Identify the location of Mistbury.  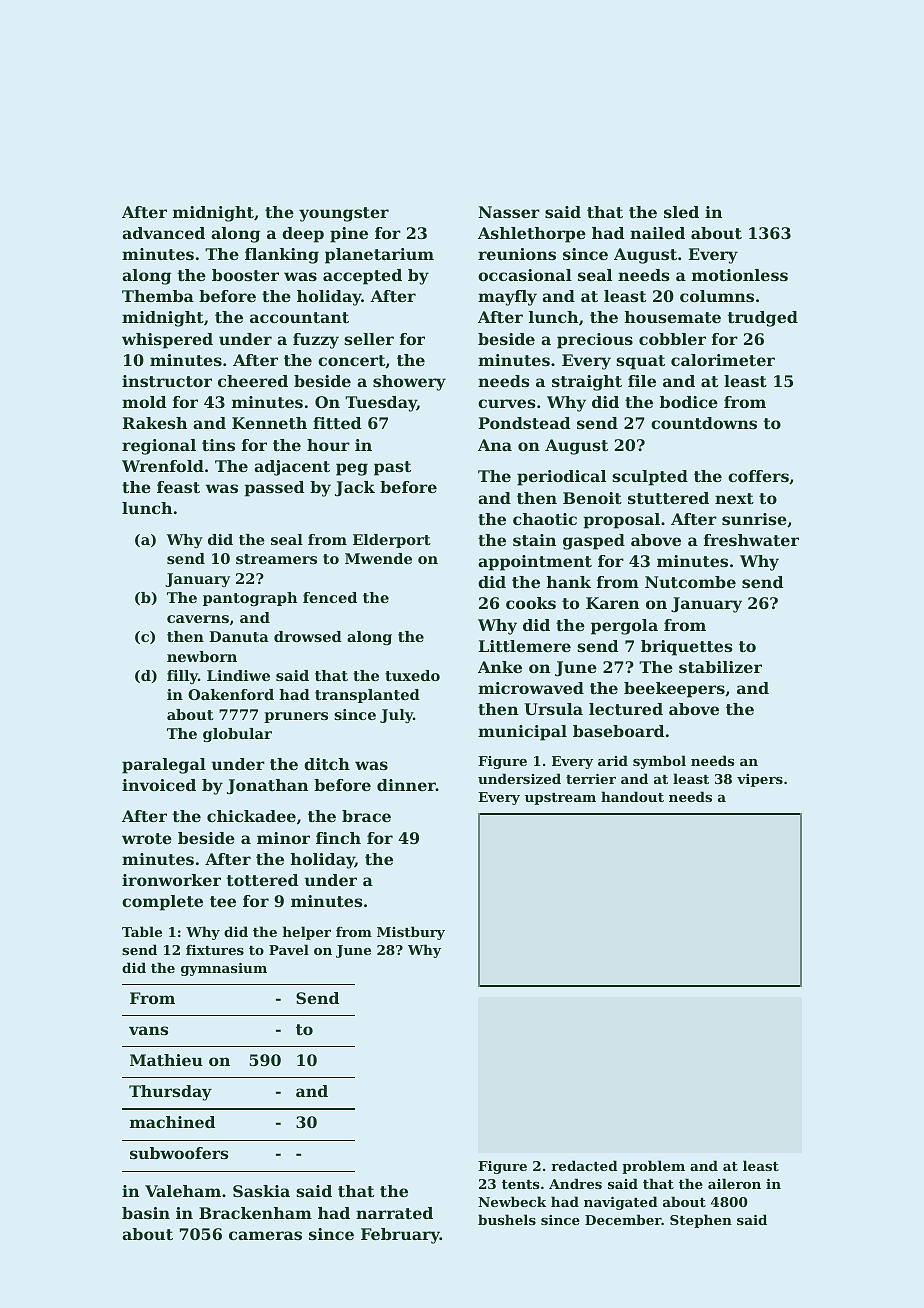
(411, 933).
